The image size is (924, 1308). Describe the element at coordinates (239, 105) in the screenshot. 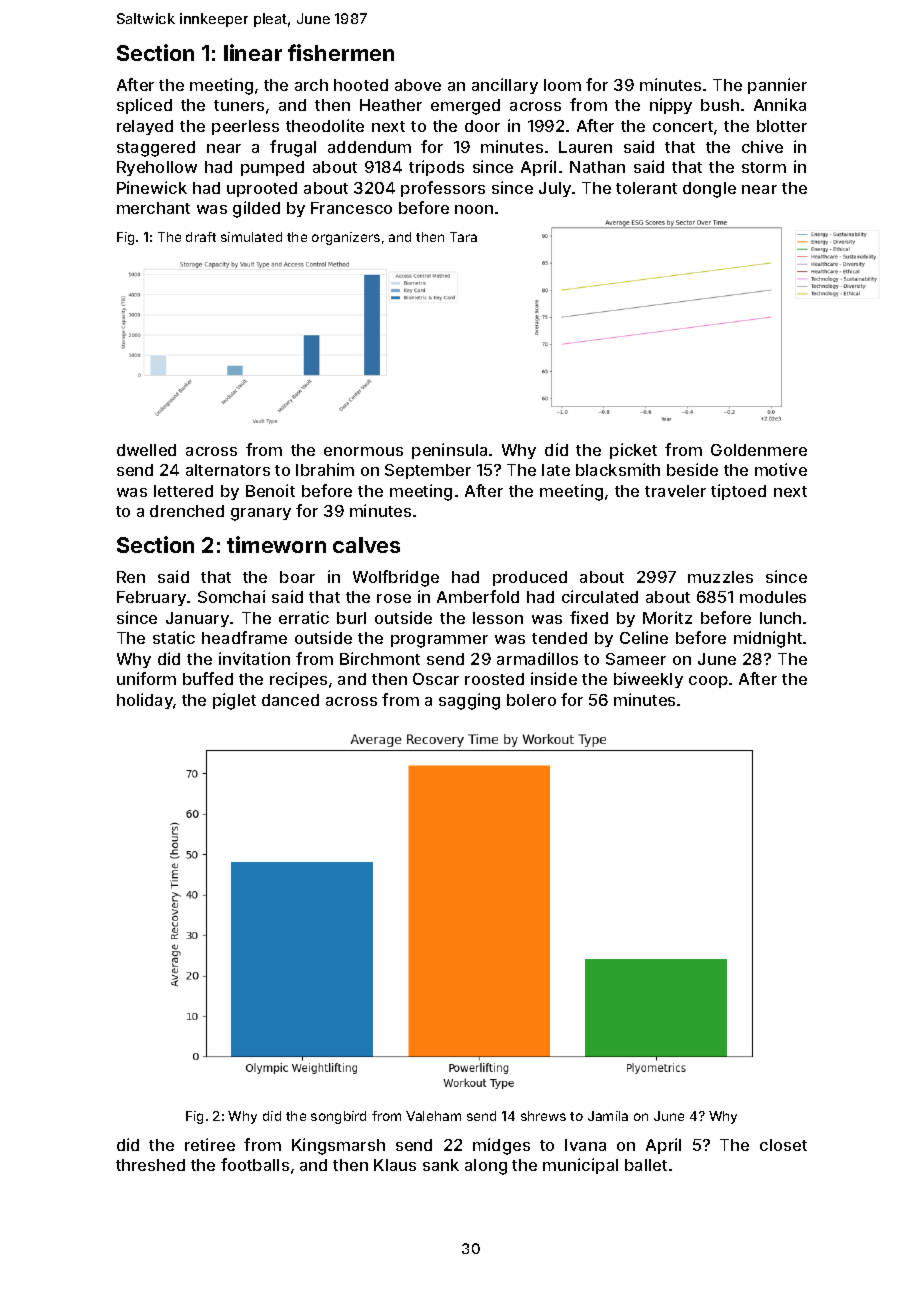

I see `tuners` at that location.
